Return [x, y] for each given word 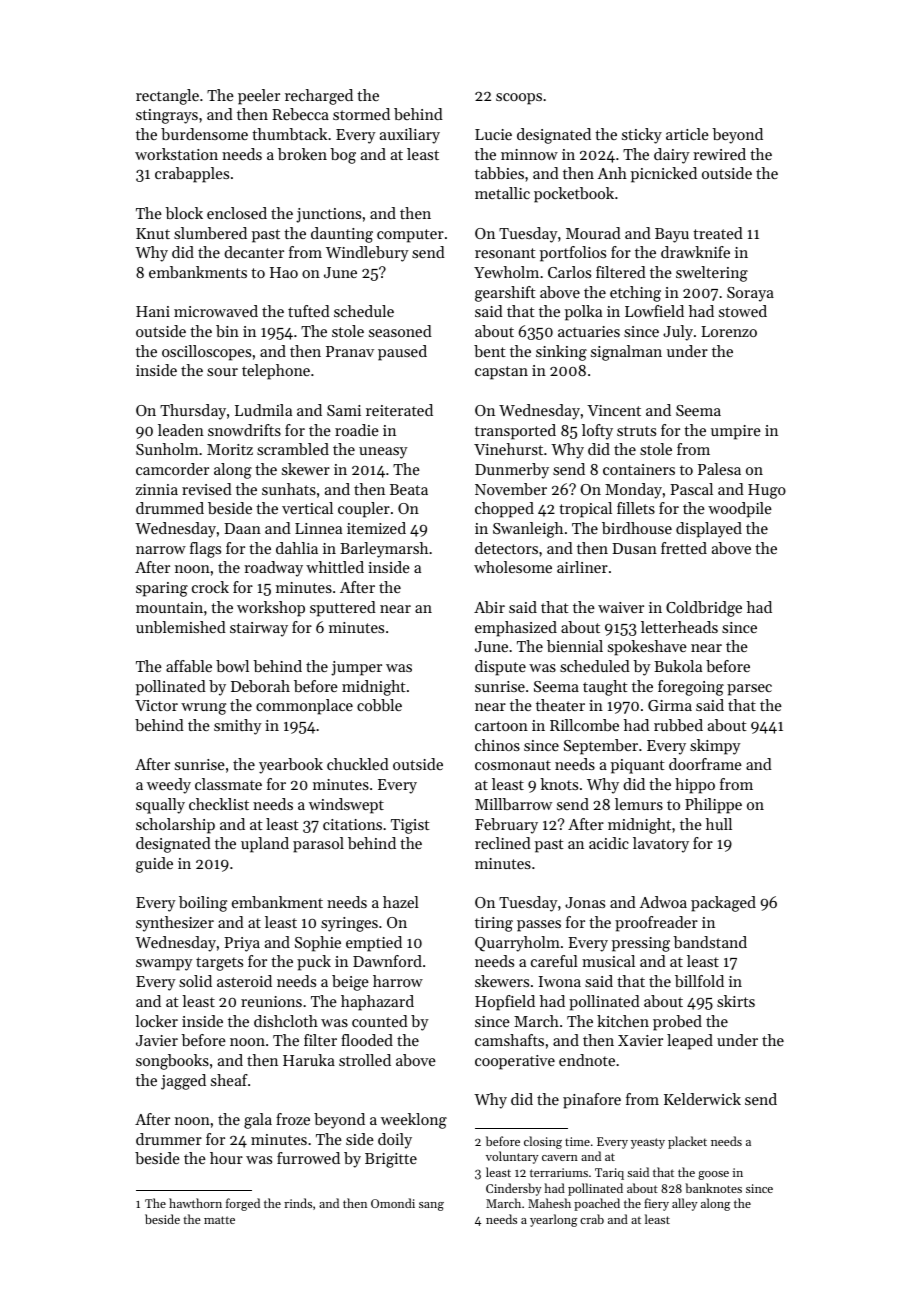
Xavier [640, 1040]
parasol [318, 845]
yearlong [554, 1220]
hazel [401, 902]
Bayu [672, 235]
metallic [502, 193]
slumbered [210, 233]
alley [684, 1204]
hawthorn [195, 1203]
